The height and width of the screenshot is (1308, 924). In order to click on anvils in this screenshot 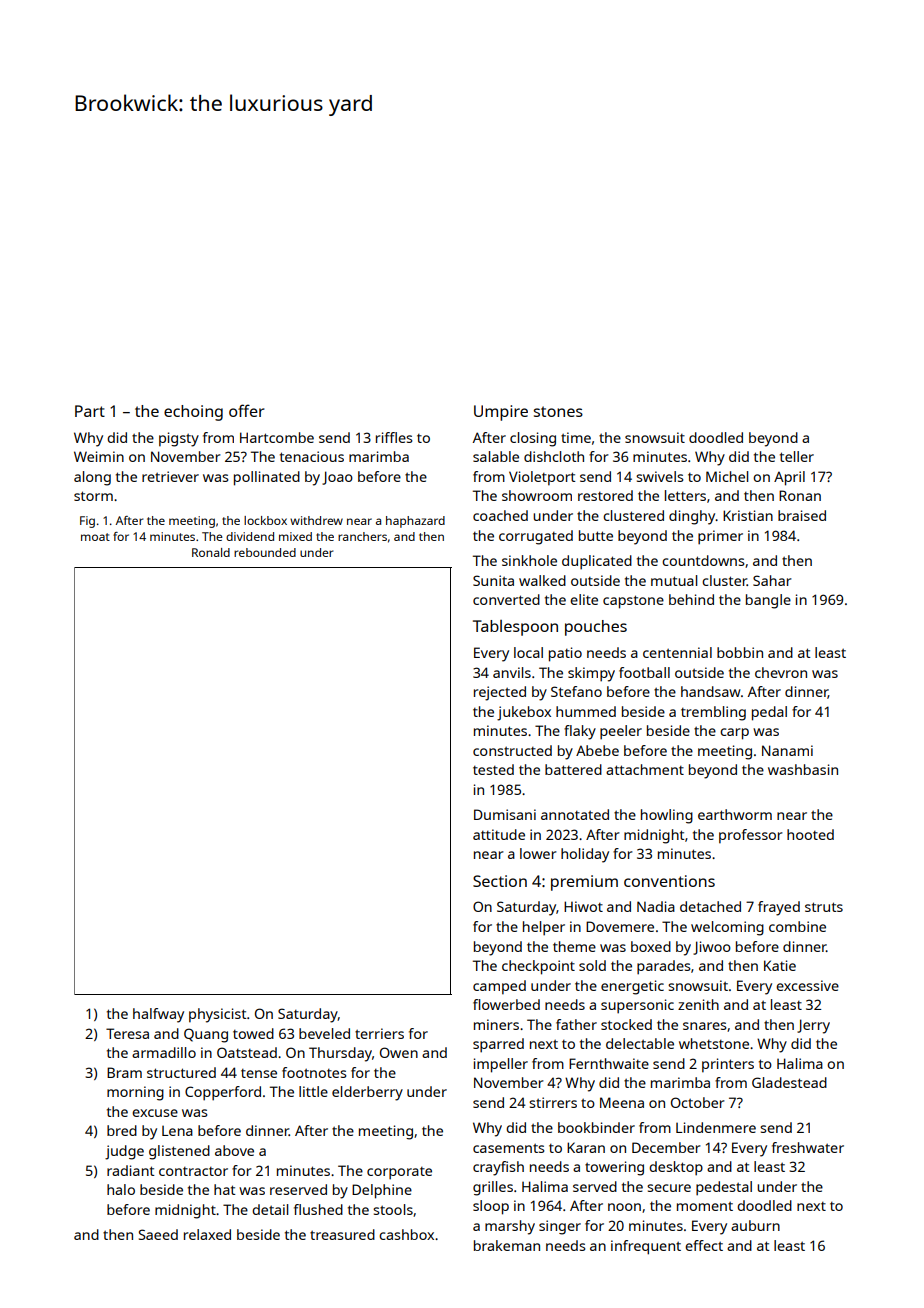, I will do `click(512, 672)`.
